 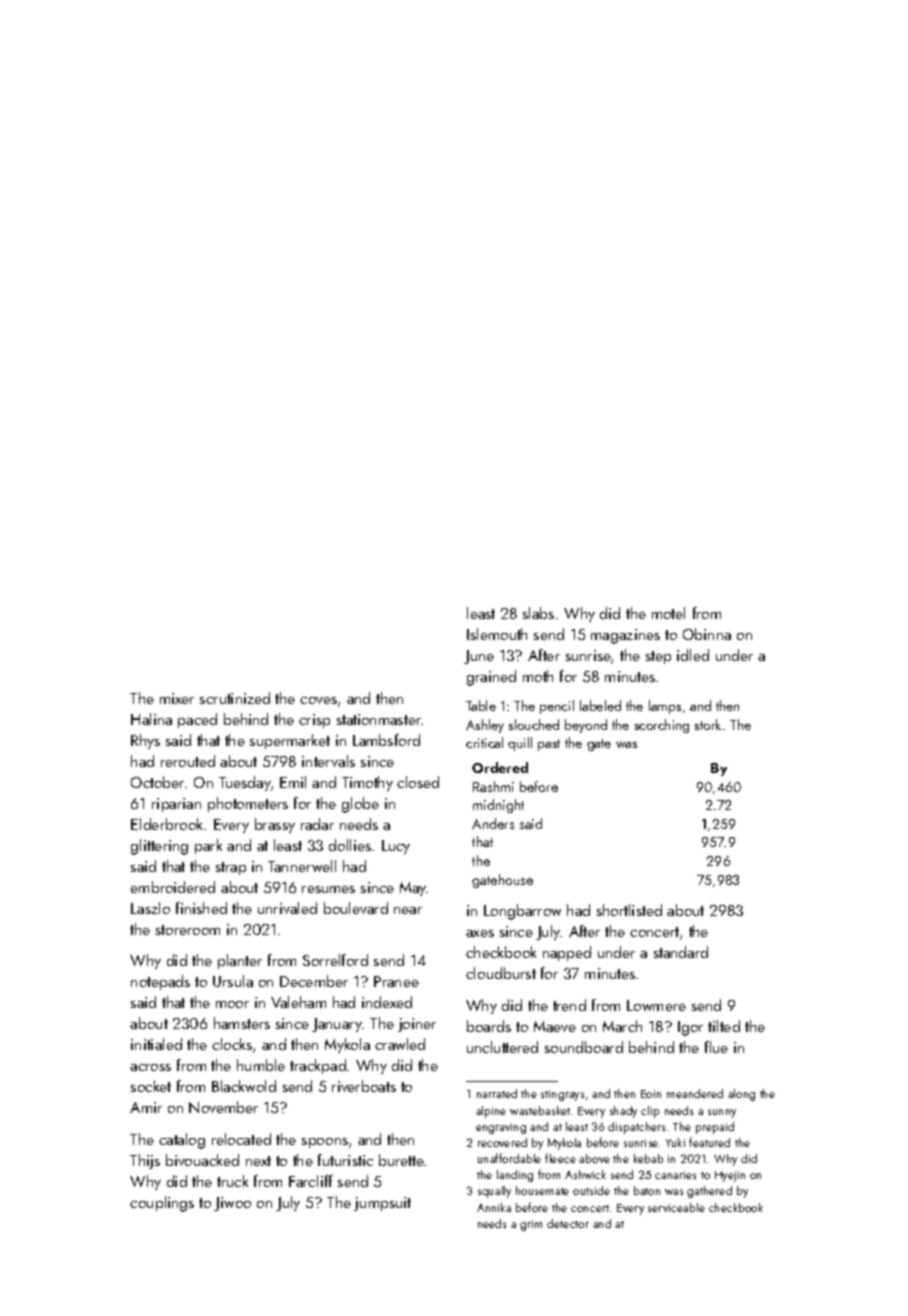 What do you see at coordinates (177, 698) in the document?
I see `mixer` at bounding box center [177, 698].
